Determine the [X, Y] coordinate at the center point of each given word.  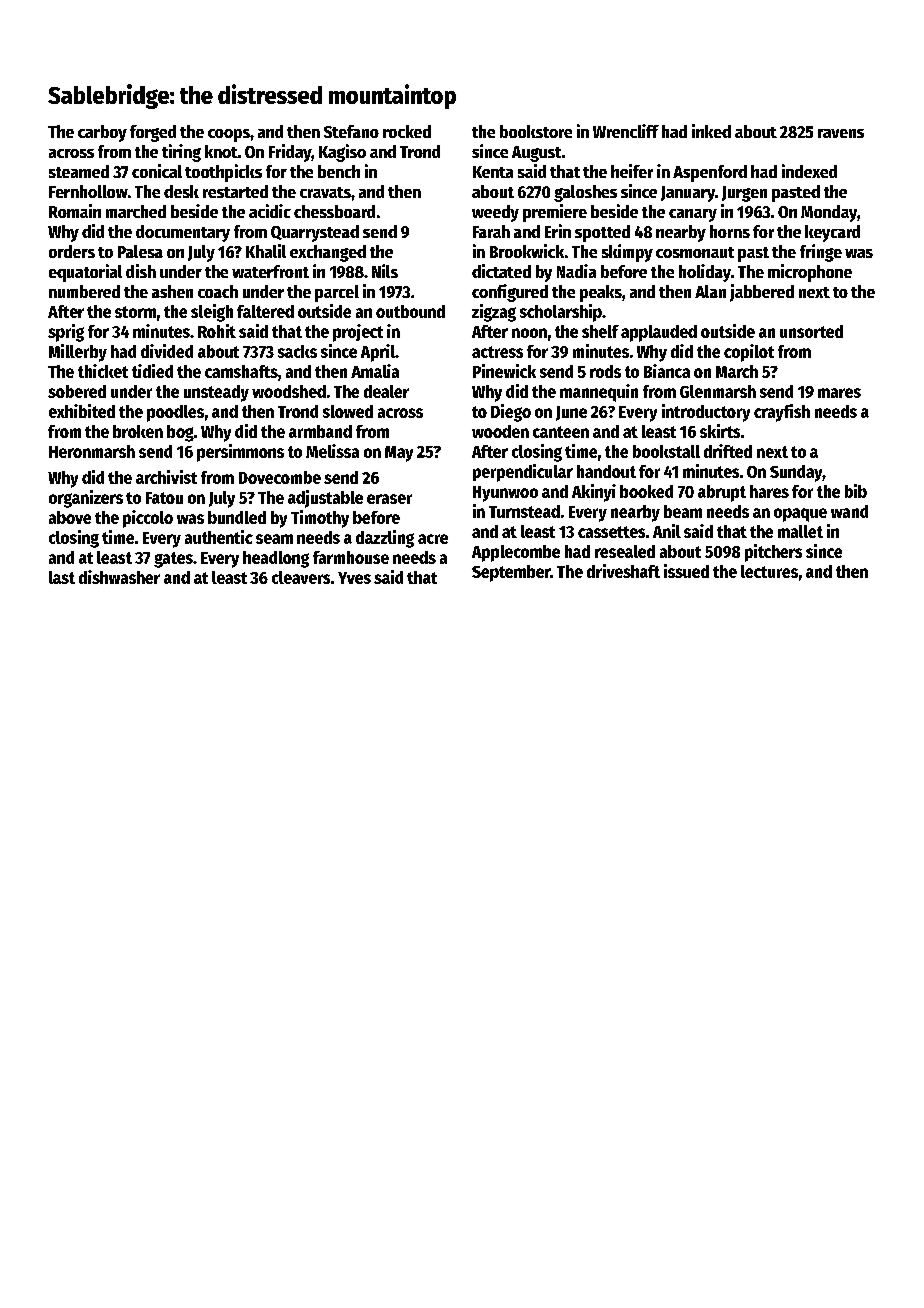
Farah [491, 231]
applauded [659, 333]
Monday [829, 213]
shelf [600, 331]
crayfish [782, 413]
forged [153, 133]
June [571, 413]
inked [711, 131]
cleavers [301, 577]
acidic [270, 211]
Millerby [78, 353]
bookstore [536, 131]
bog [180, 433]
